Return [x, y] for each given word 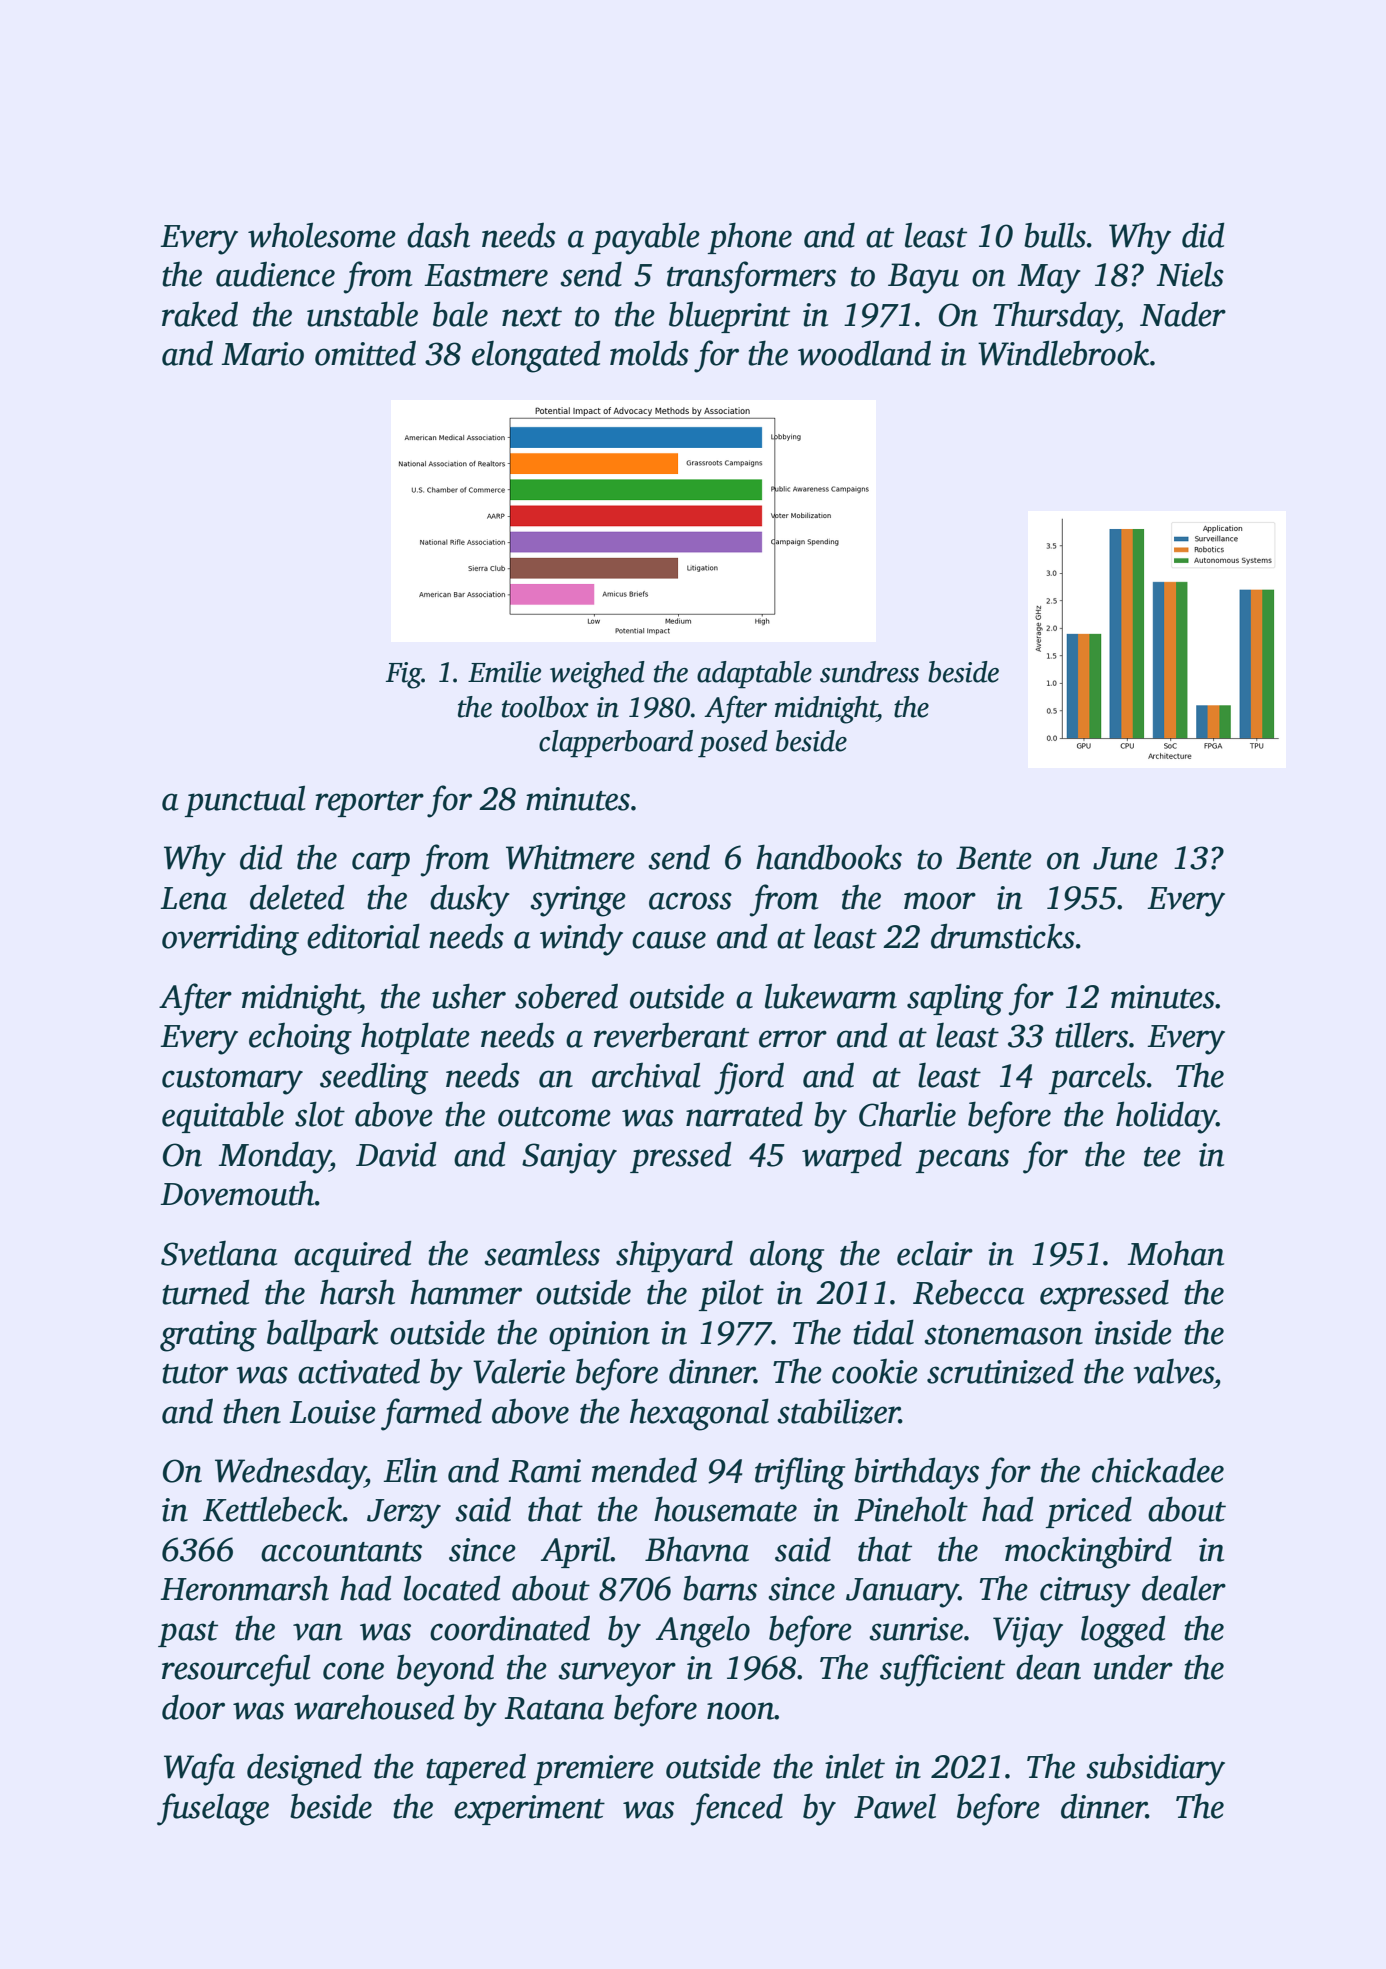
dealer [1184, 1588]
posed [733, 744]
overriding [230, 939]
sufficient [942, 1670]
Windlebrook [1064, 353]
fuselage [213, 1809]
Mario [263, 354]
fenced [736, 1809]
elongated [536, 356]
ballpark [322, 1335]
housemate [725, 1509]
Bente [994, 858]
